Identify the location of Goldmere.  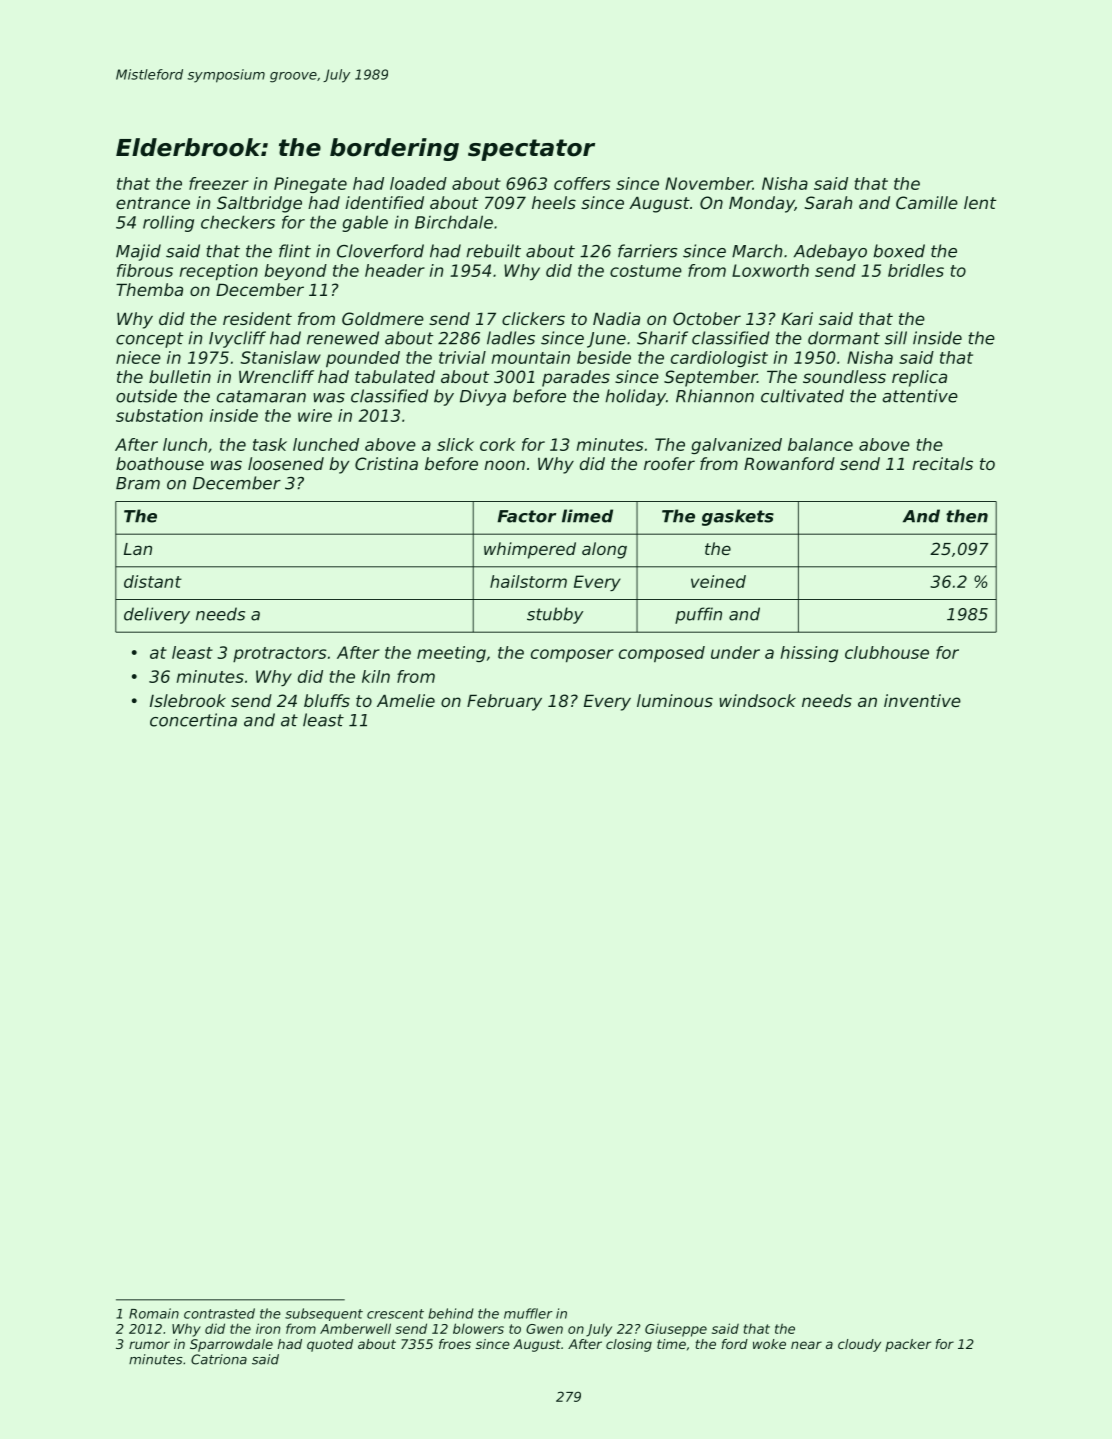
(383, 318).
